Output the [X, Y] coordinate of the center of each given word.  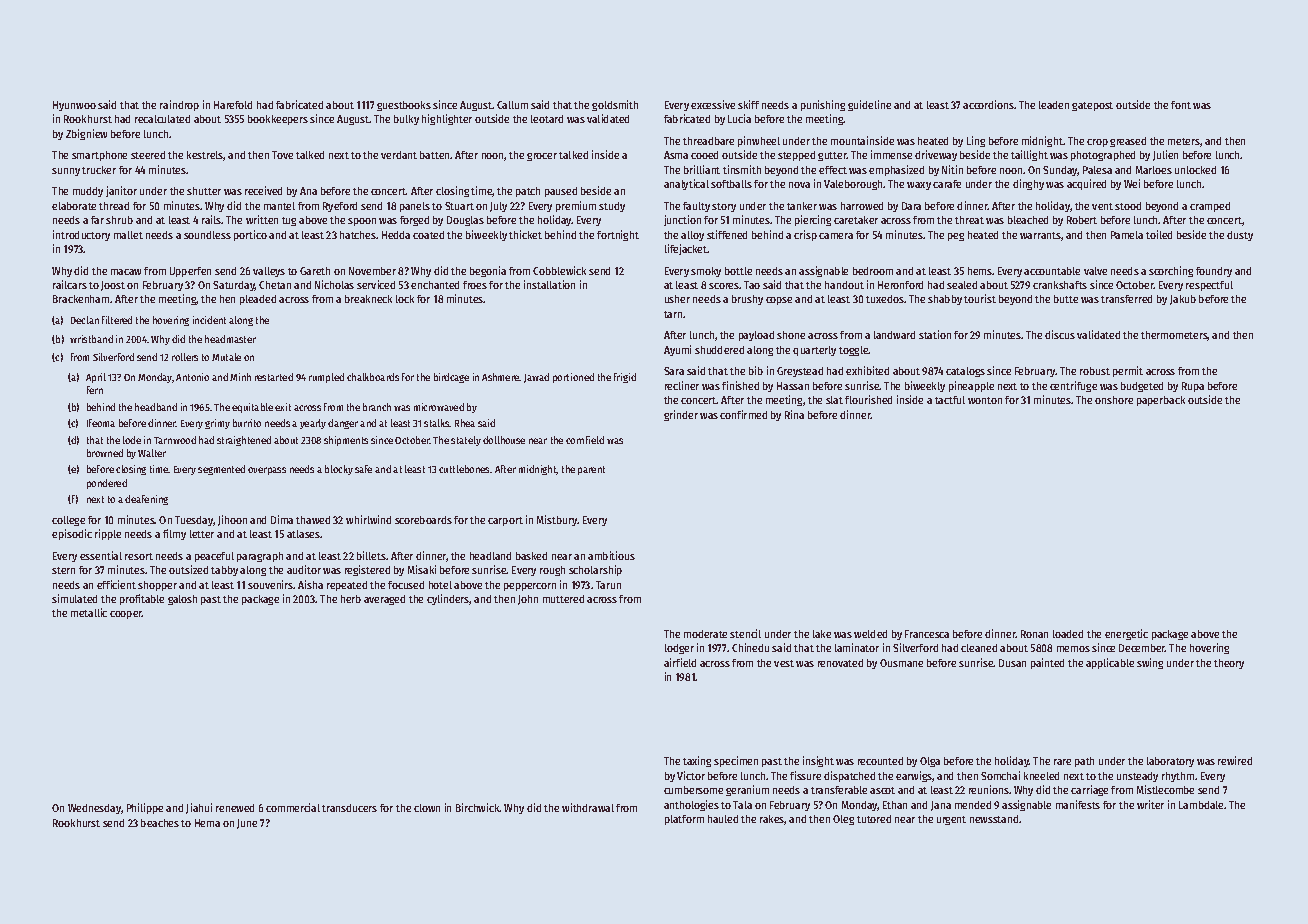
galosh [182, 600]
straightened [244, 441]
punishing [823, 105]
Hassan [793, 386]
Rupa [1193, 387]
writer [1150, 804]
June [247, 824]
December [1142, 648]
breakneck [368, 299]
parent [591, 470]
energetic [1126, 634]
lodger [679, 649]
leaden [1054, 105]
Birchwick [478, 807]
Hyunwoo [74, 106]
